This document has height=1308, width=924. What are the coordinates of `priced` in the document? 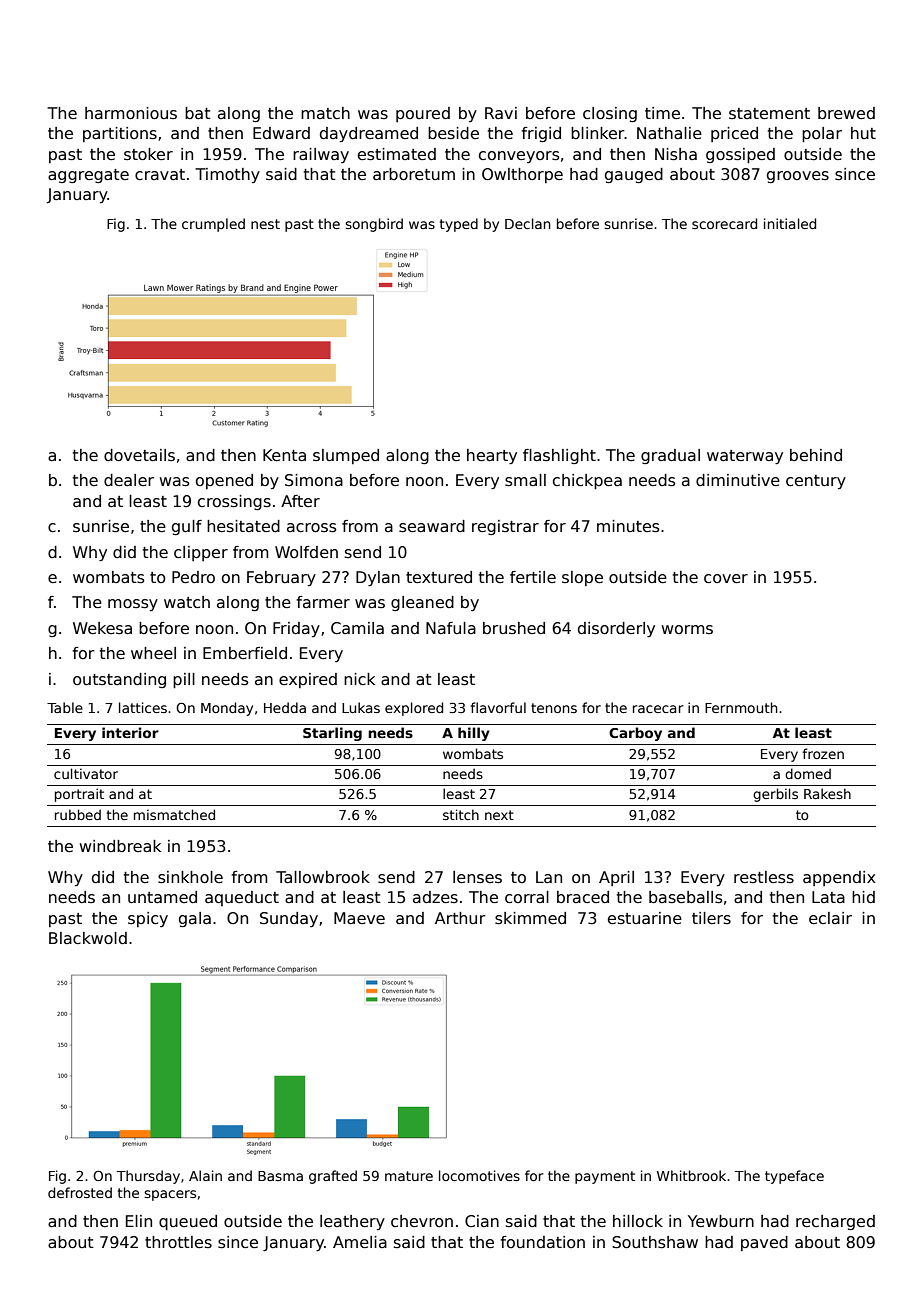 It's located at (734, 134).
